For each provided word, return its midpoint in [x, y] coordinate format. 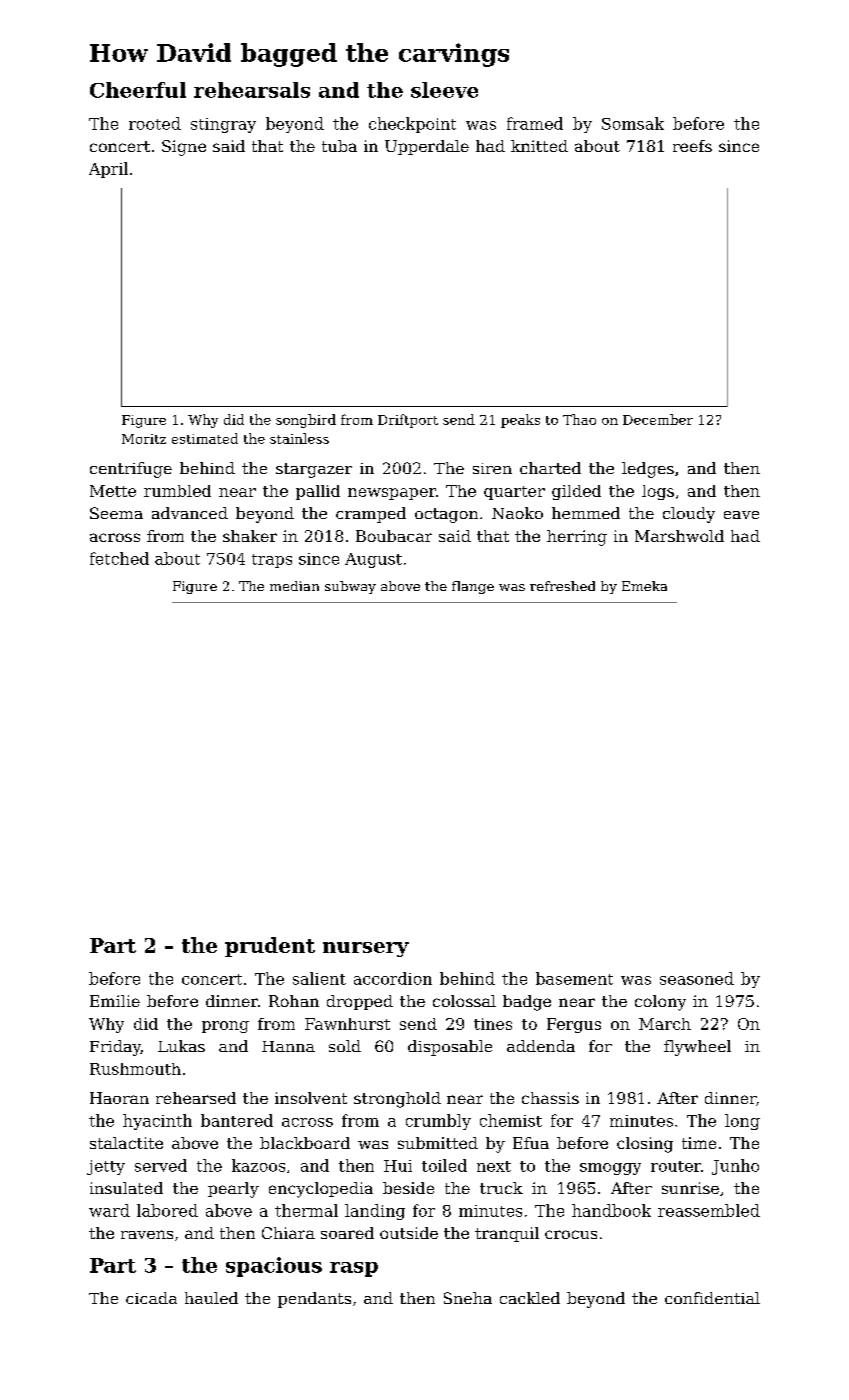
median [294, 586]
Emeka [644, 586]
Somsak [633, 123]
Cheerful [138, 90]
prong [225, 1027]
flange [473, 587]
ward [109, 1210]
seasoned [697, 978]
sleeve [444, 90]
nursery [366, 949]
